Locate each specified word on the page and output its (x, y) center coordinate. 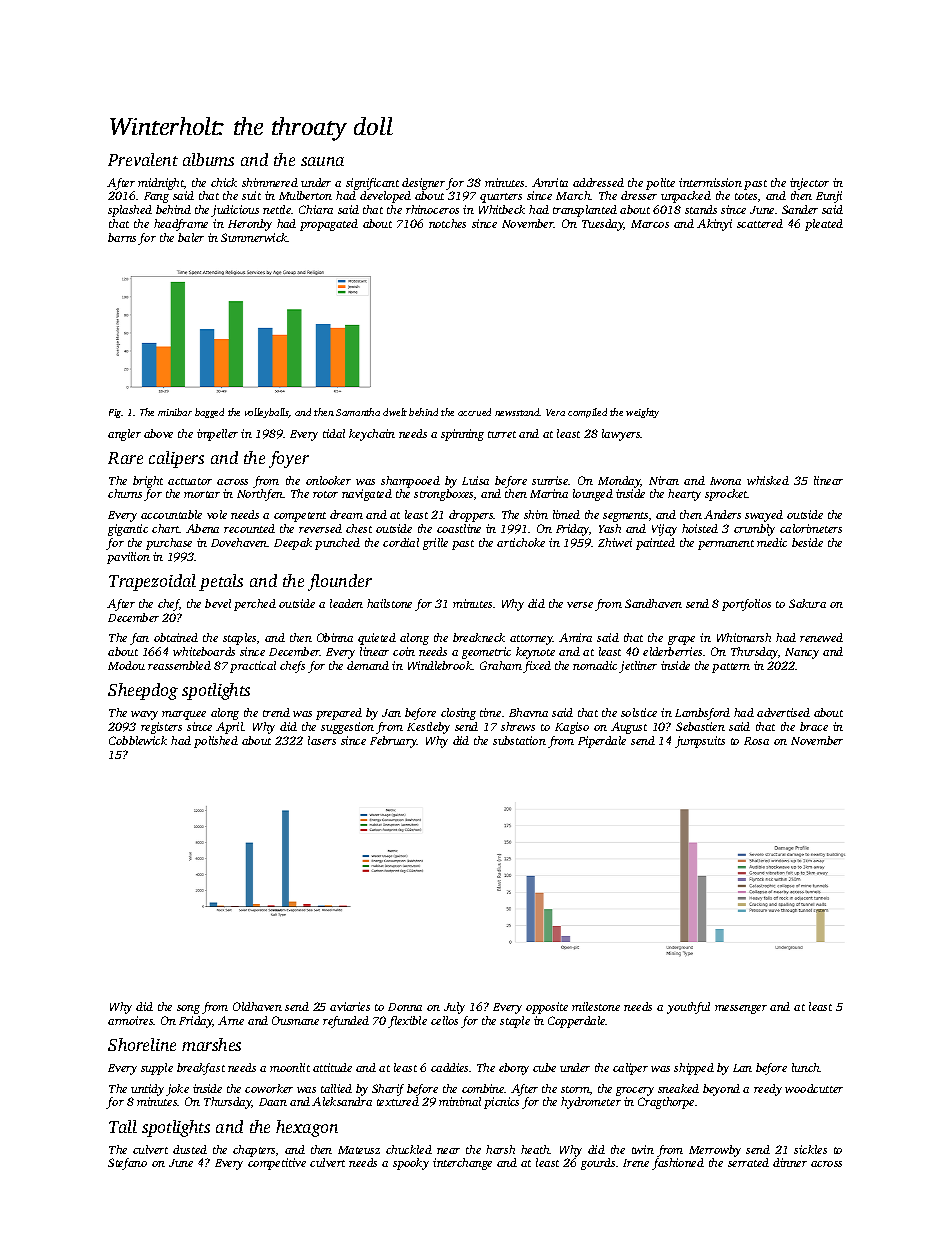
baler (191, 237)
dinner (790, 1162)
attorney (531, 640)
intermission (710, 182)
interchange (462, 1164)
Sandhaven (653, 603)
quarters (501, 198)
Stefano (127, 1164)
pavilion (128, 558)
